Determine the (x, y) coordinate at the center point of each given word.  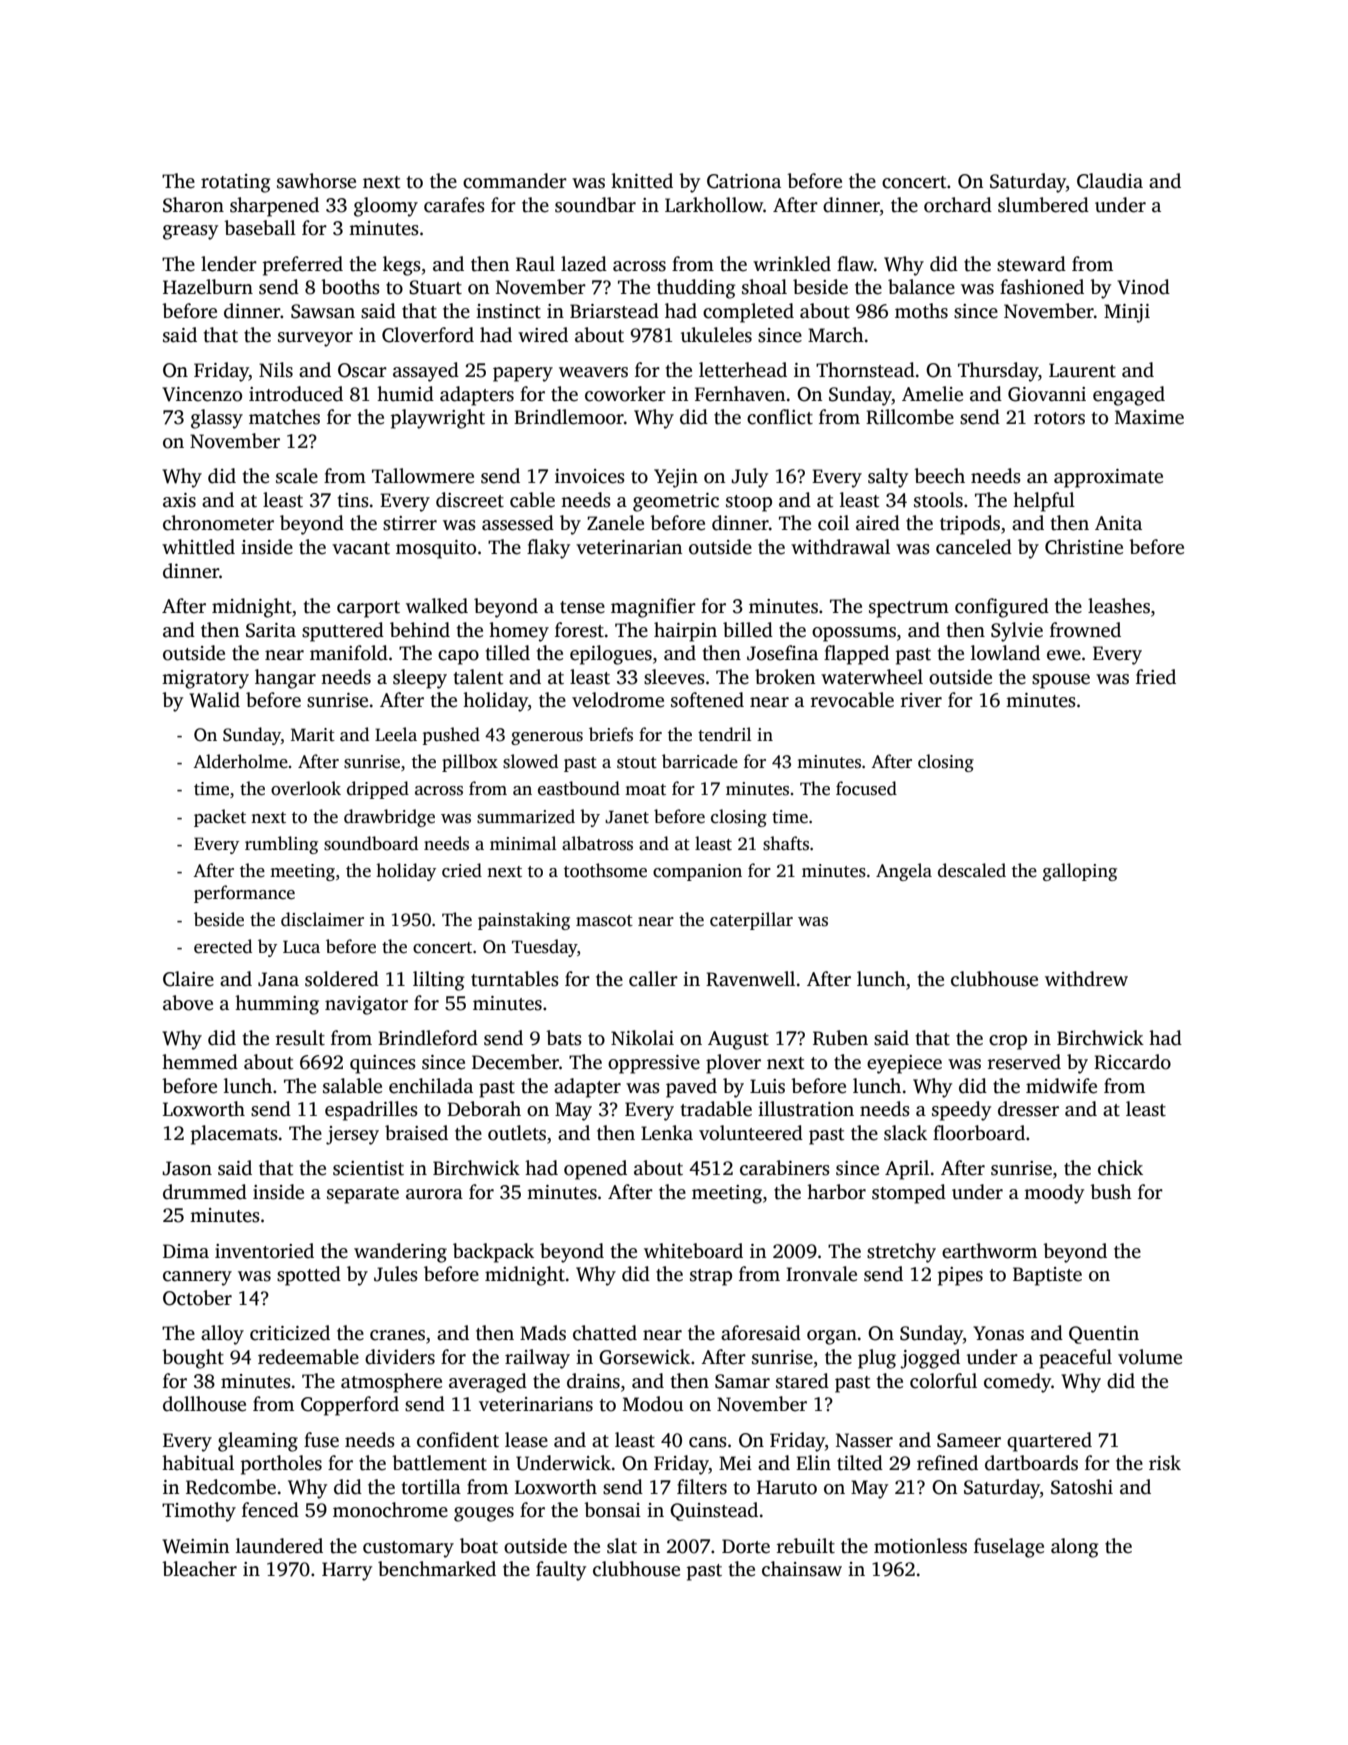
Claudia (1110, 181)
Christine (1084, 547)
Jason (187, 1168)
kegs (402, 266)
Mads (543, 1333)
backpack (493, 1253)
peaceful (1075, 1359)
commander (515, 181)
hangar (285, 679)
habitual (198, 1463)
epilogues (611, 655)
